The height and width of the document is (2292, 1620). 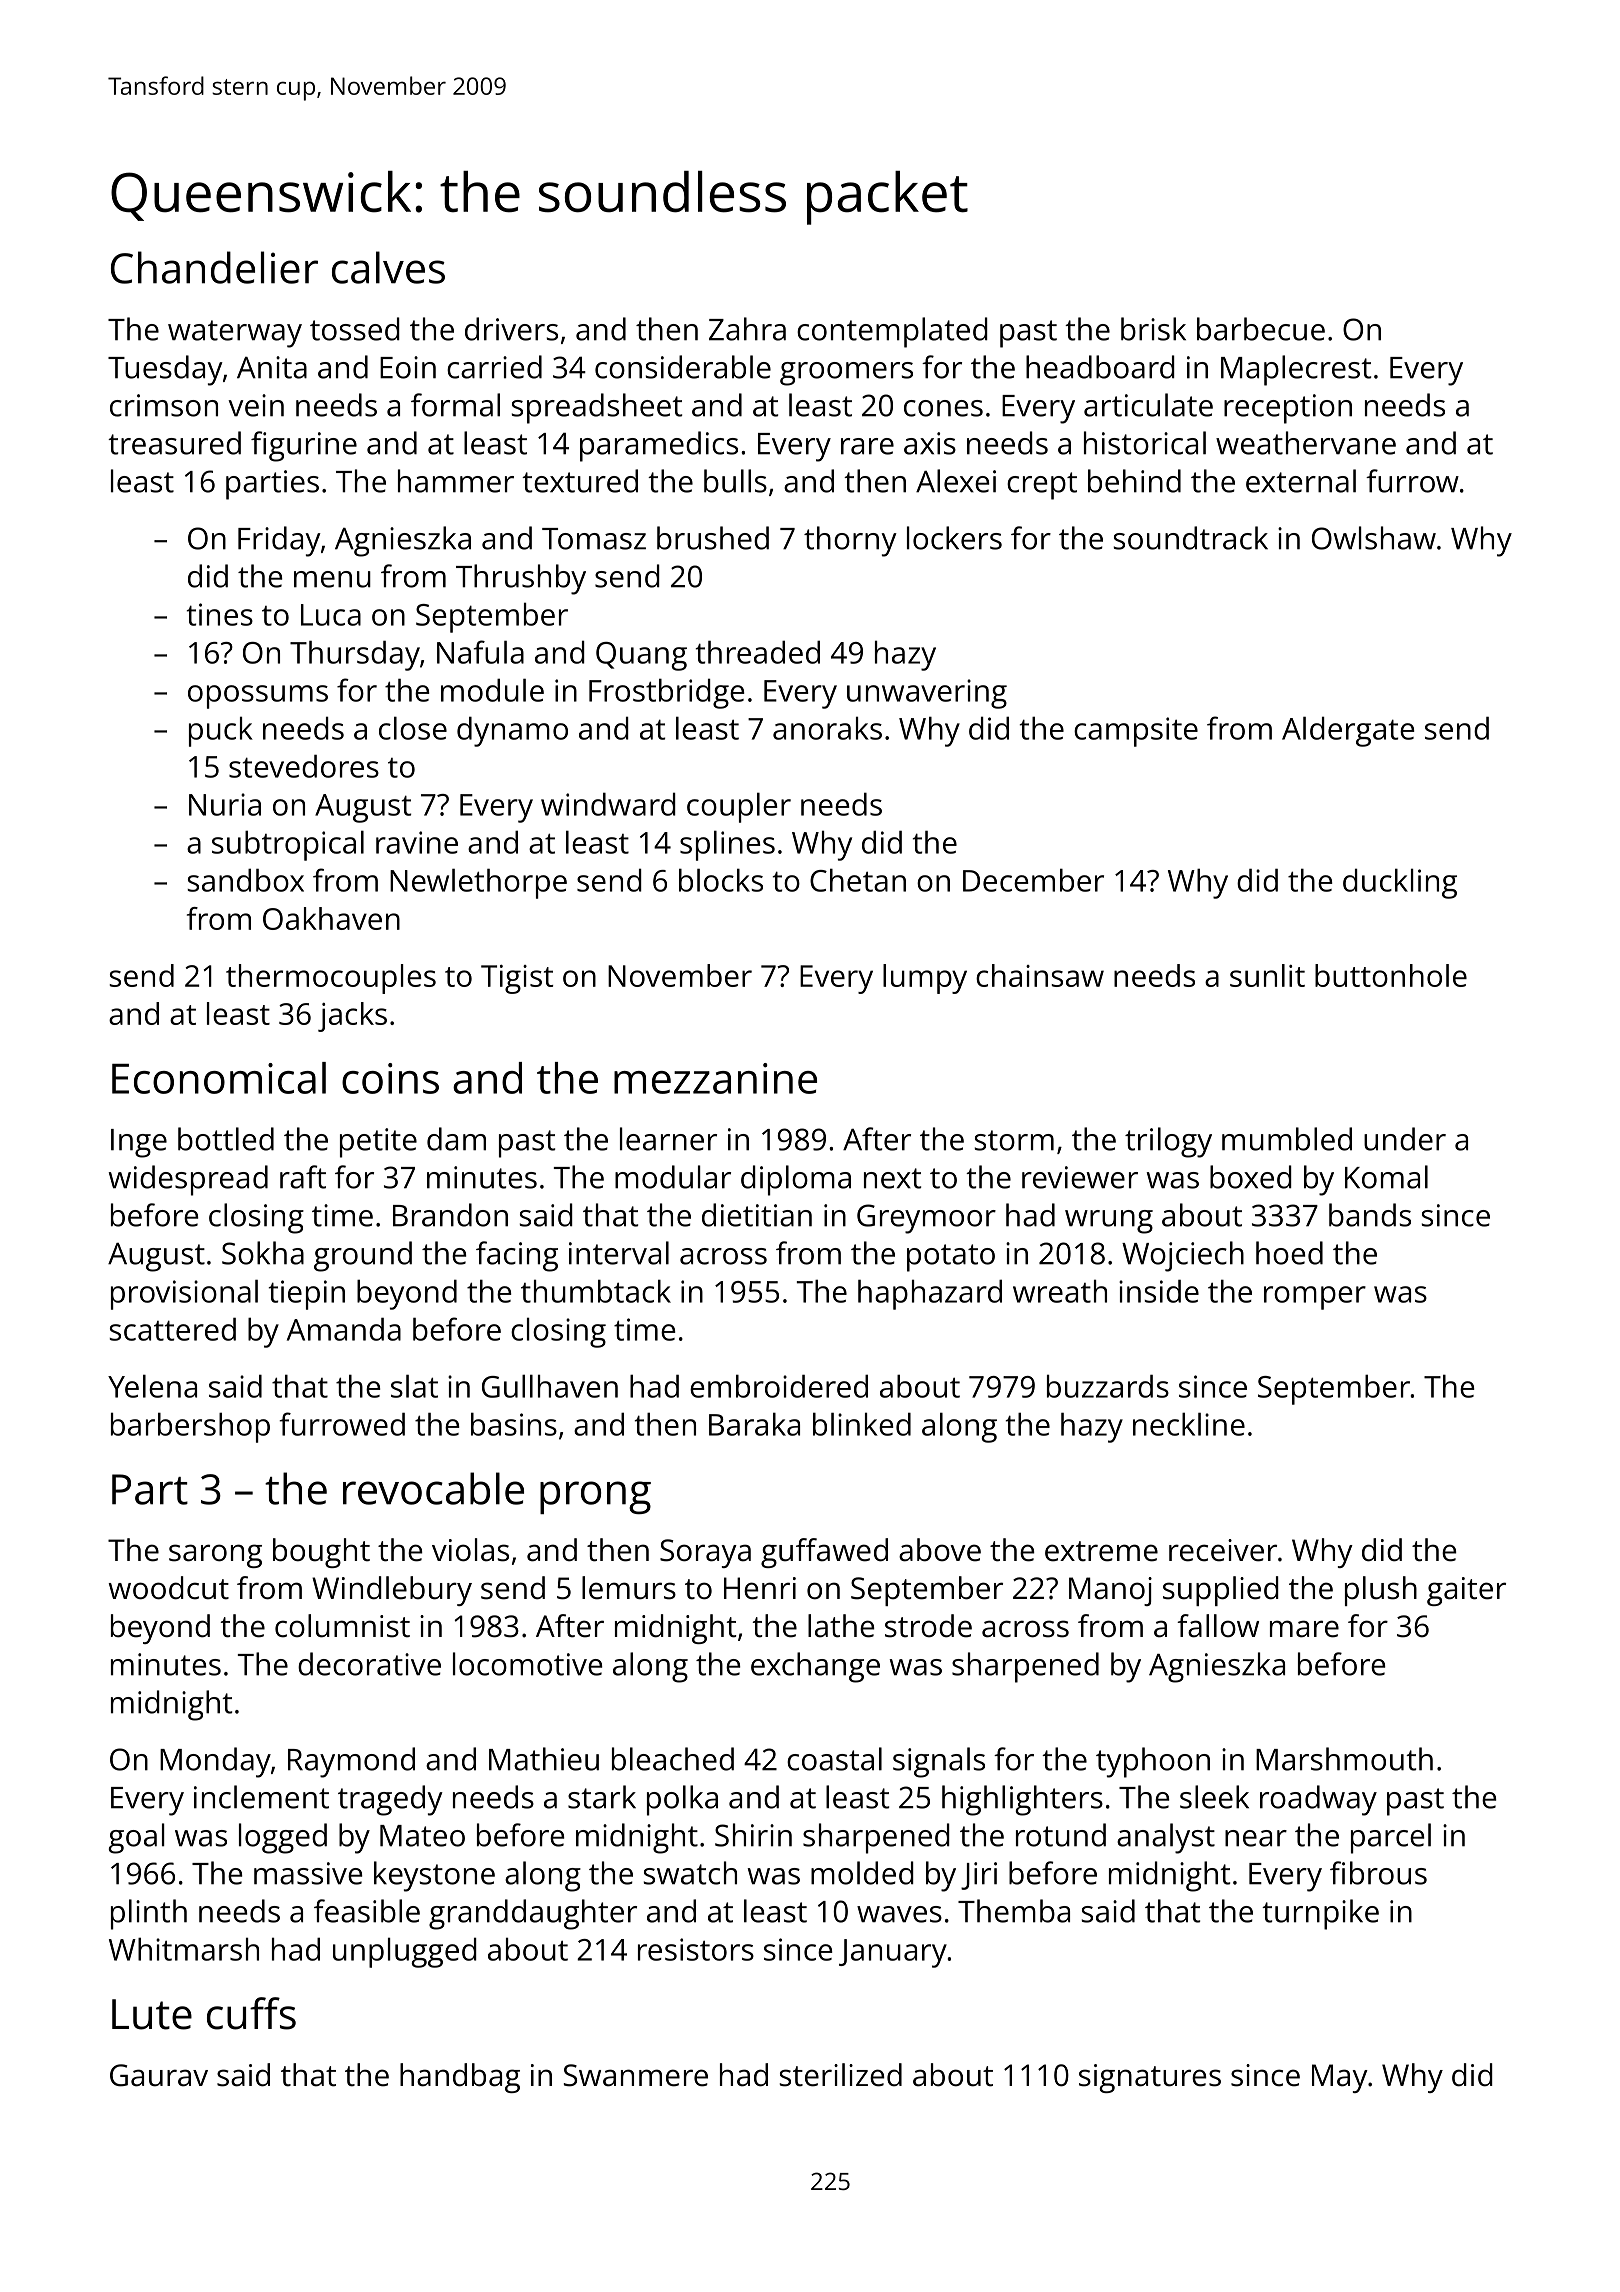 I want to click on unplugged, so click(x=405, y=1952).
